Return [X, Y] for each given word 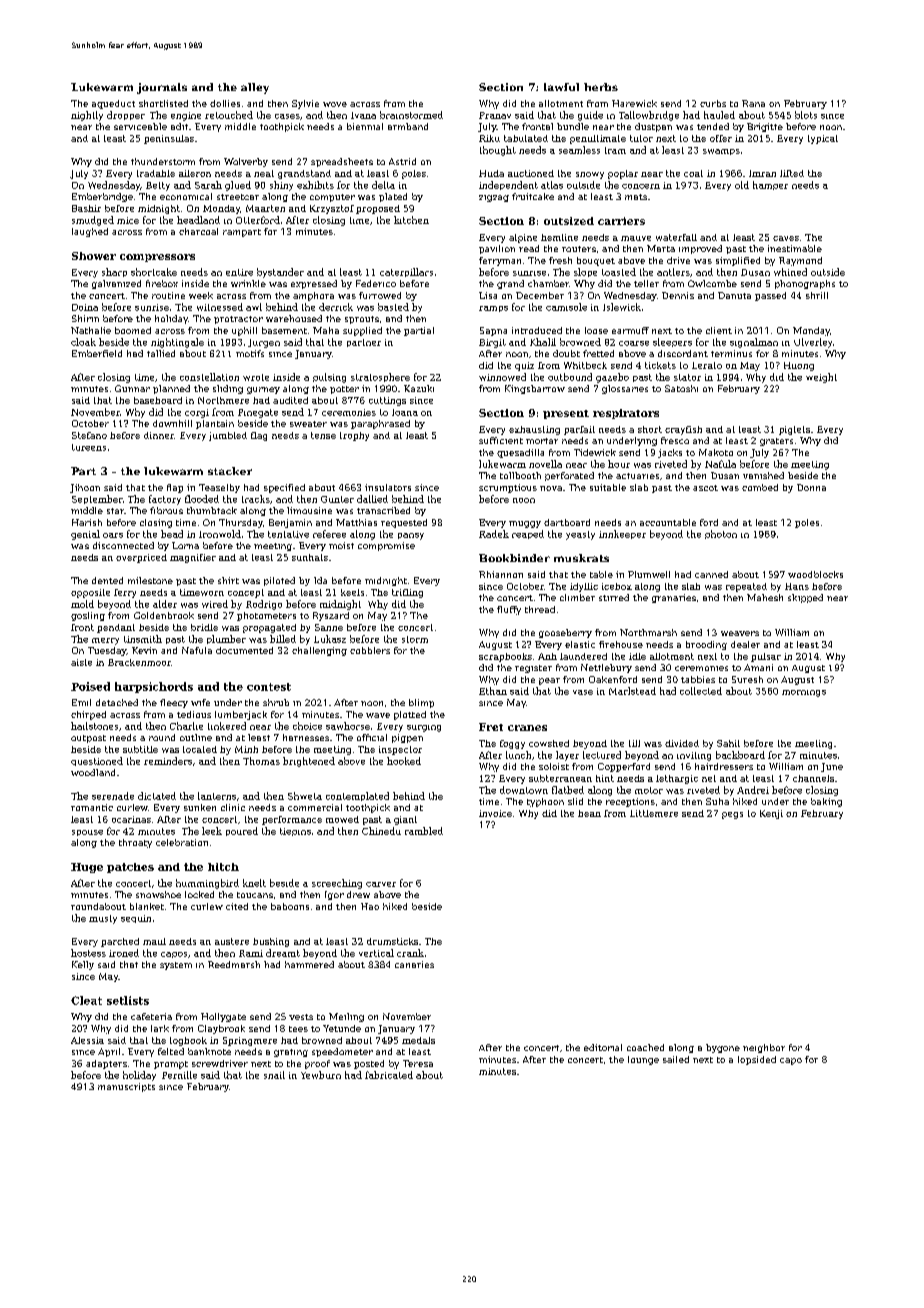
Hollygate [223, 1017]
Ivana [363, 115]
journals [162, 88]
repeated [746, 587]
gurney [263, 390]
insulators [388, 487]
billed [283, 639]
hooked [404, 761]
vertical [376, 953]
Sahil [728, 743]
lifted [792, 173]
